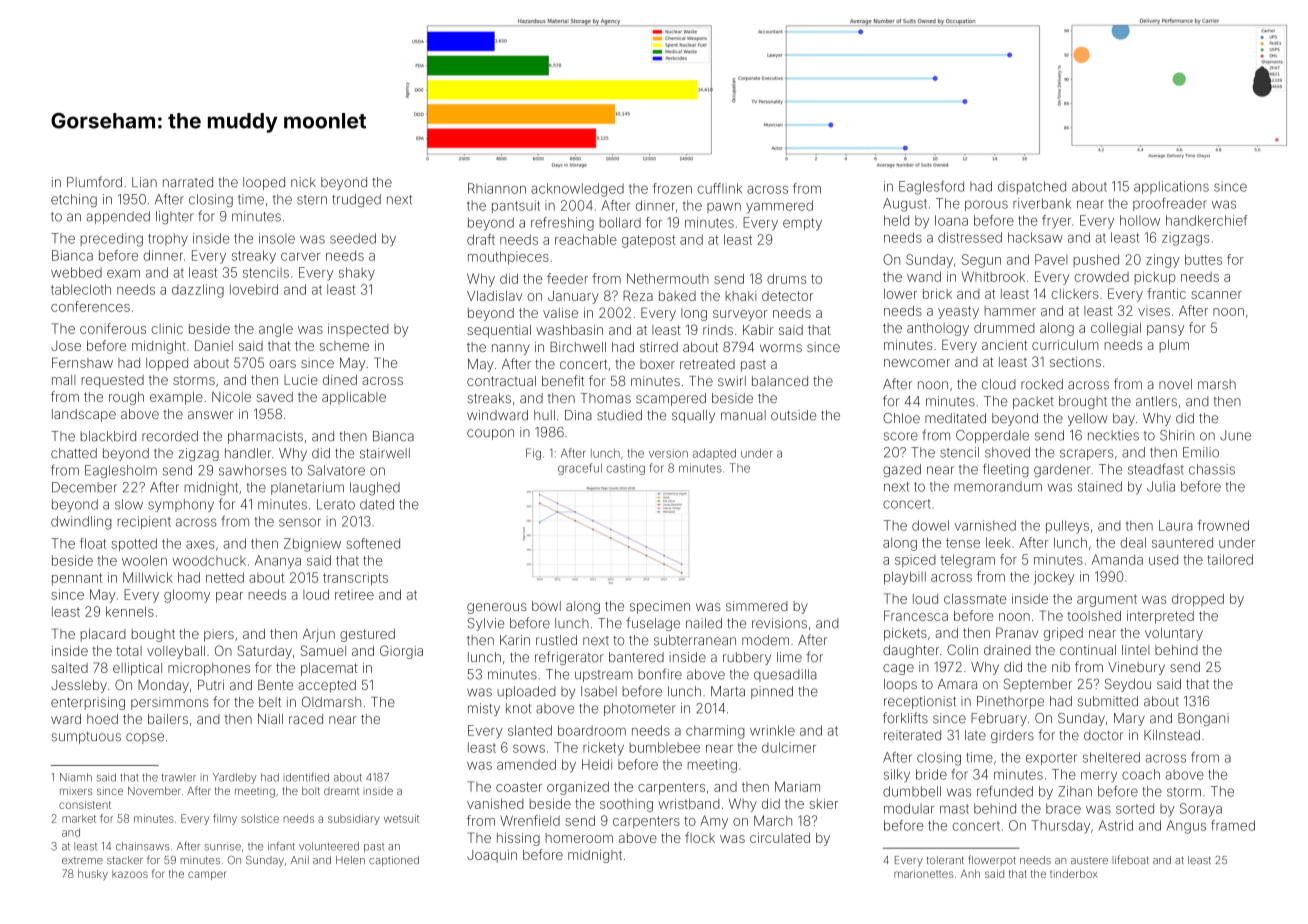  Describe the element at coordinates (153, 635) in the screenshot. I see `bought` at that location.
